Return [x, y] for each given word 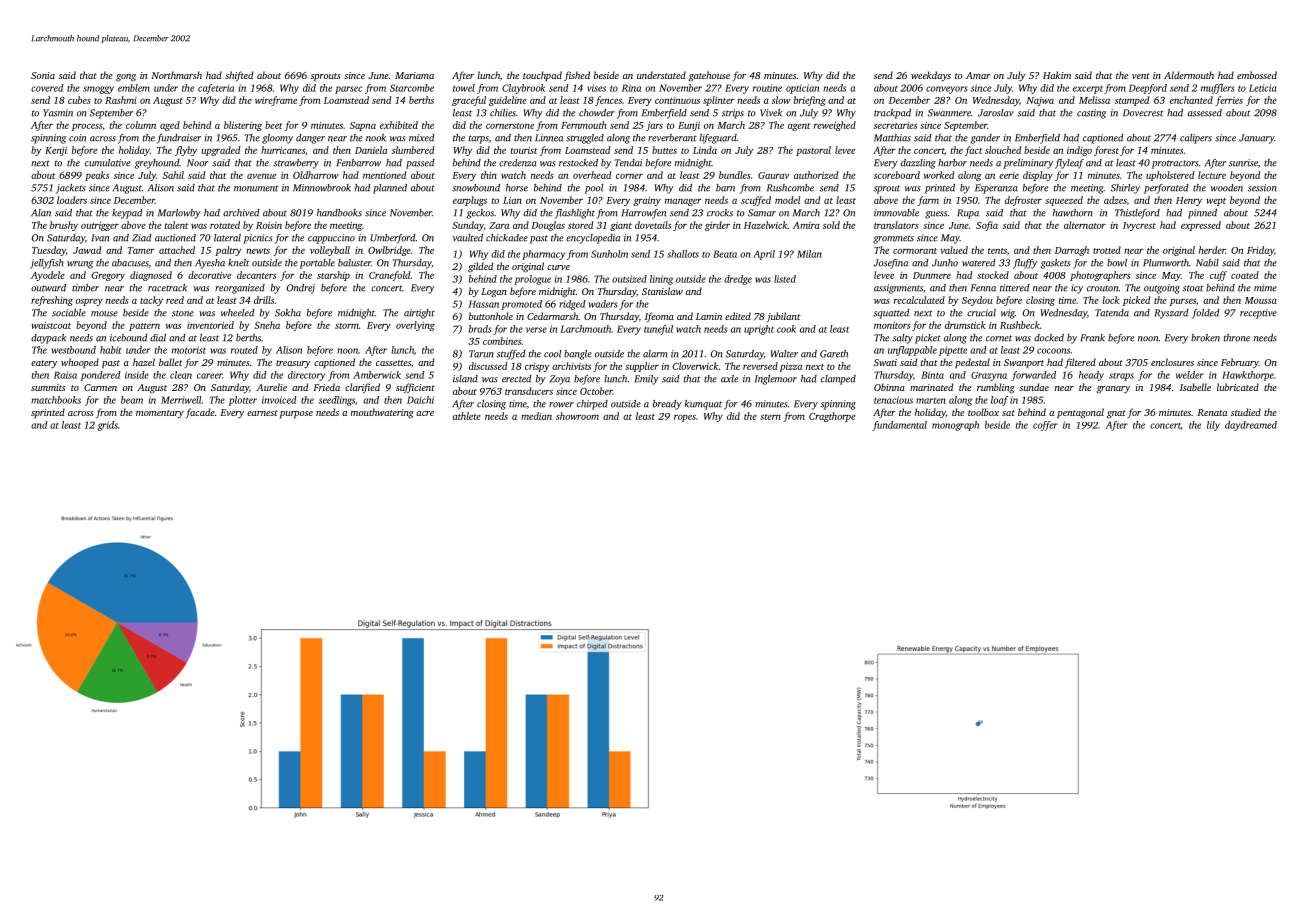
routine [767, 88]
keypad [127, 214]
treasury [293, 364]
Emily [647, 380]
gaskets [1056, 264]
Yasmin [58, 113]
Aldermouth [1189, 75]
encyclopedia [593, 239]
